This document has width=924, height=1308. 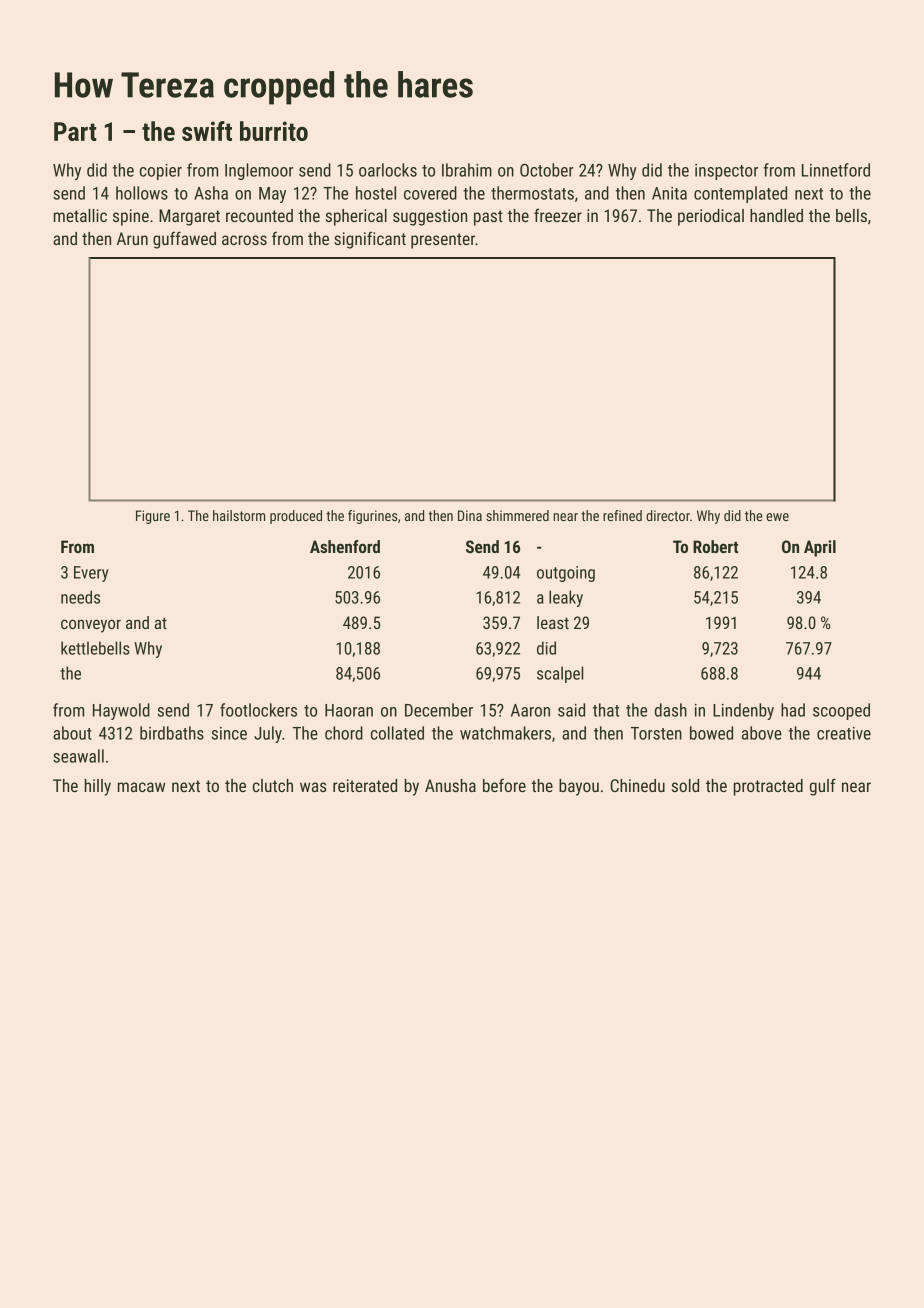 What do you see at coordinates (142, 193) in the document?
I see `hollows` at bounding box center [142, 193].
